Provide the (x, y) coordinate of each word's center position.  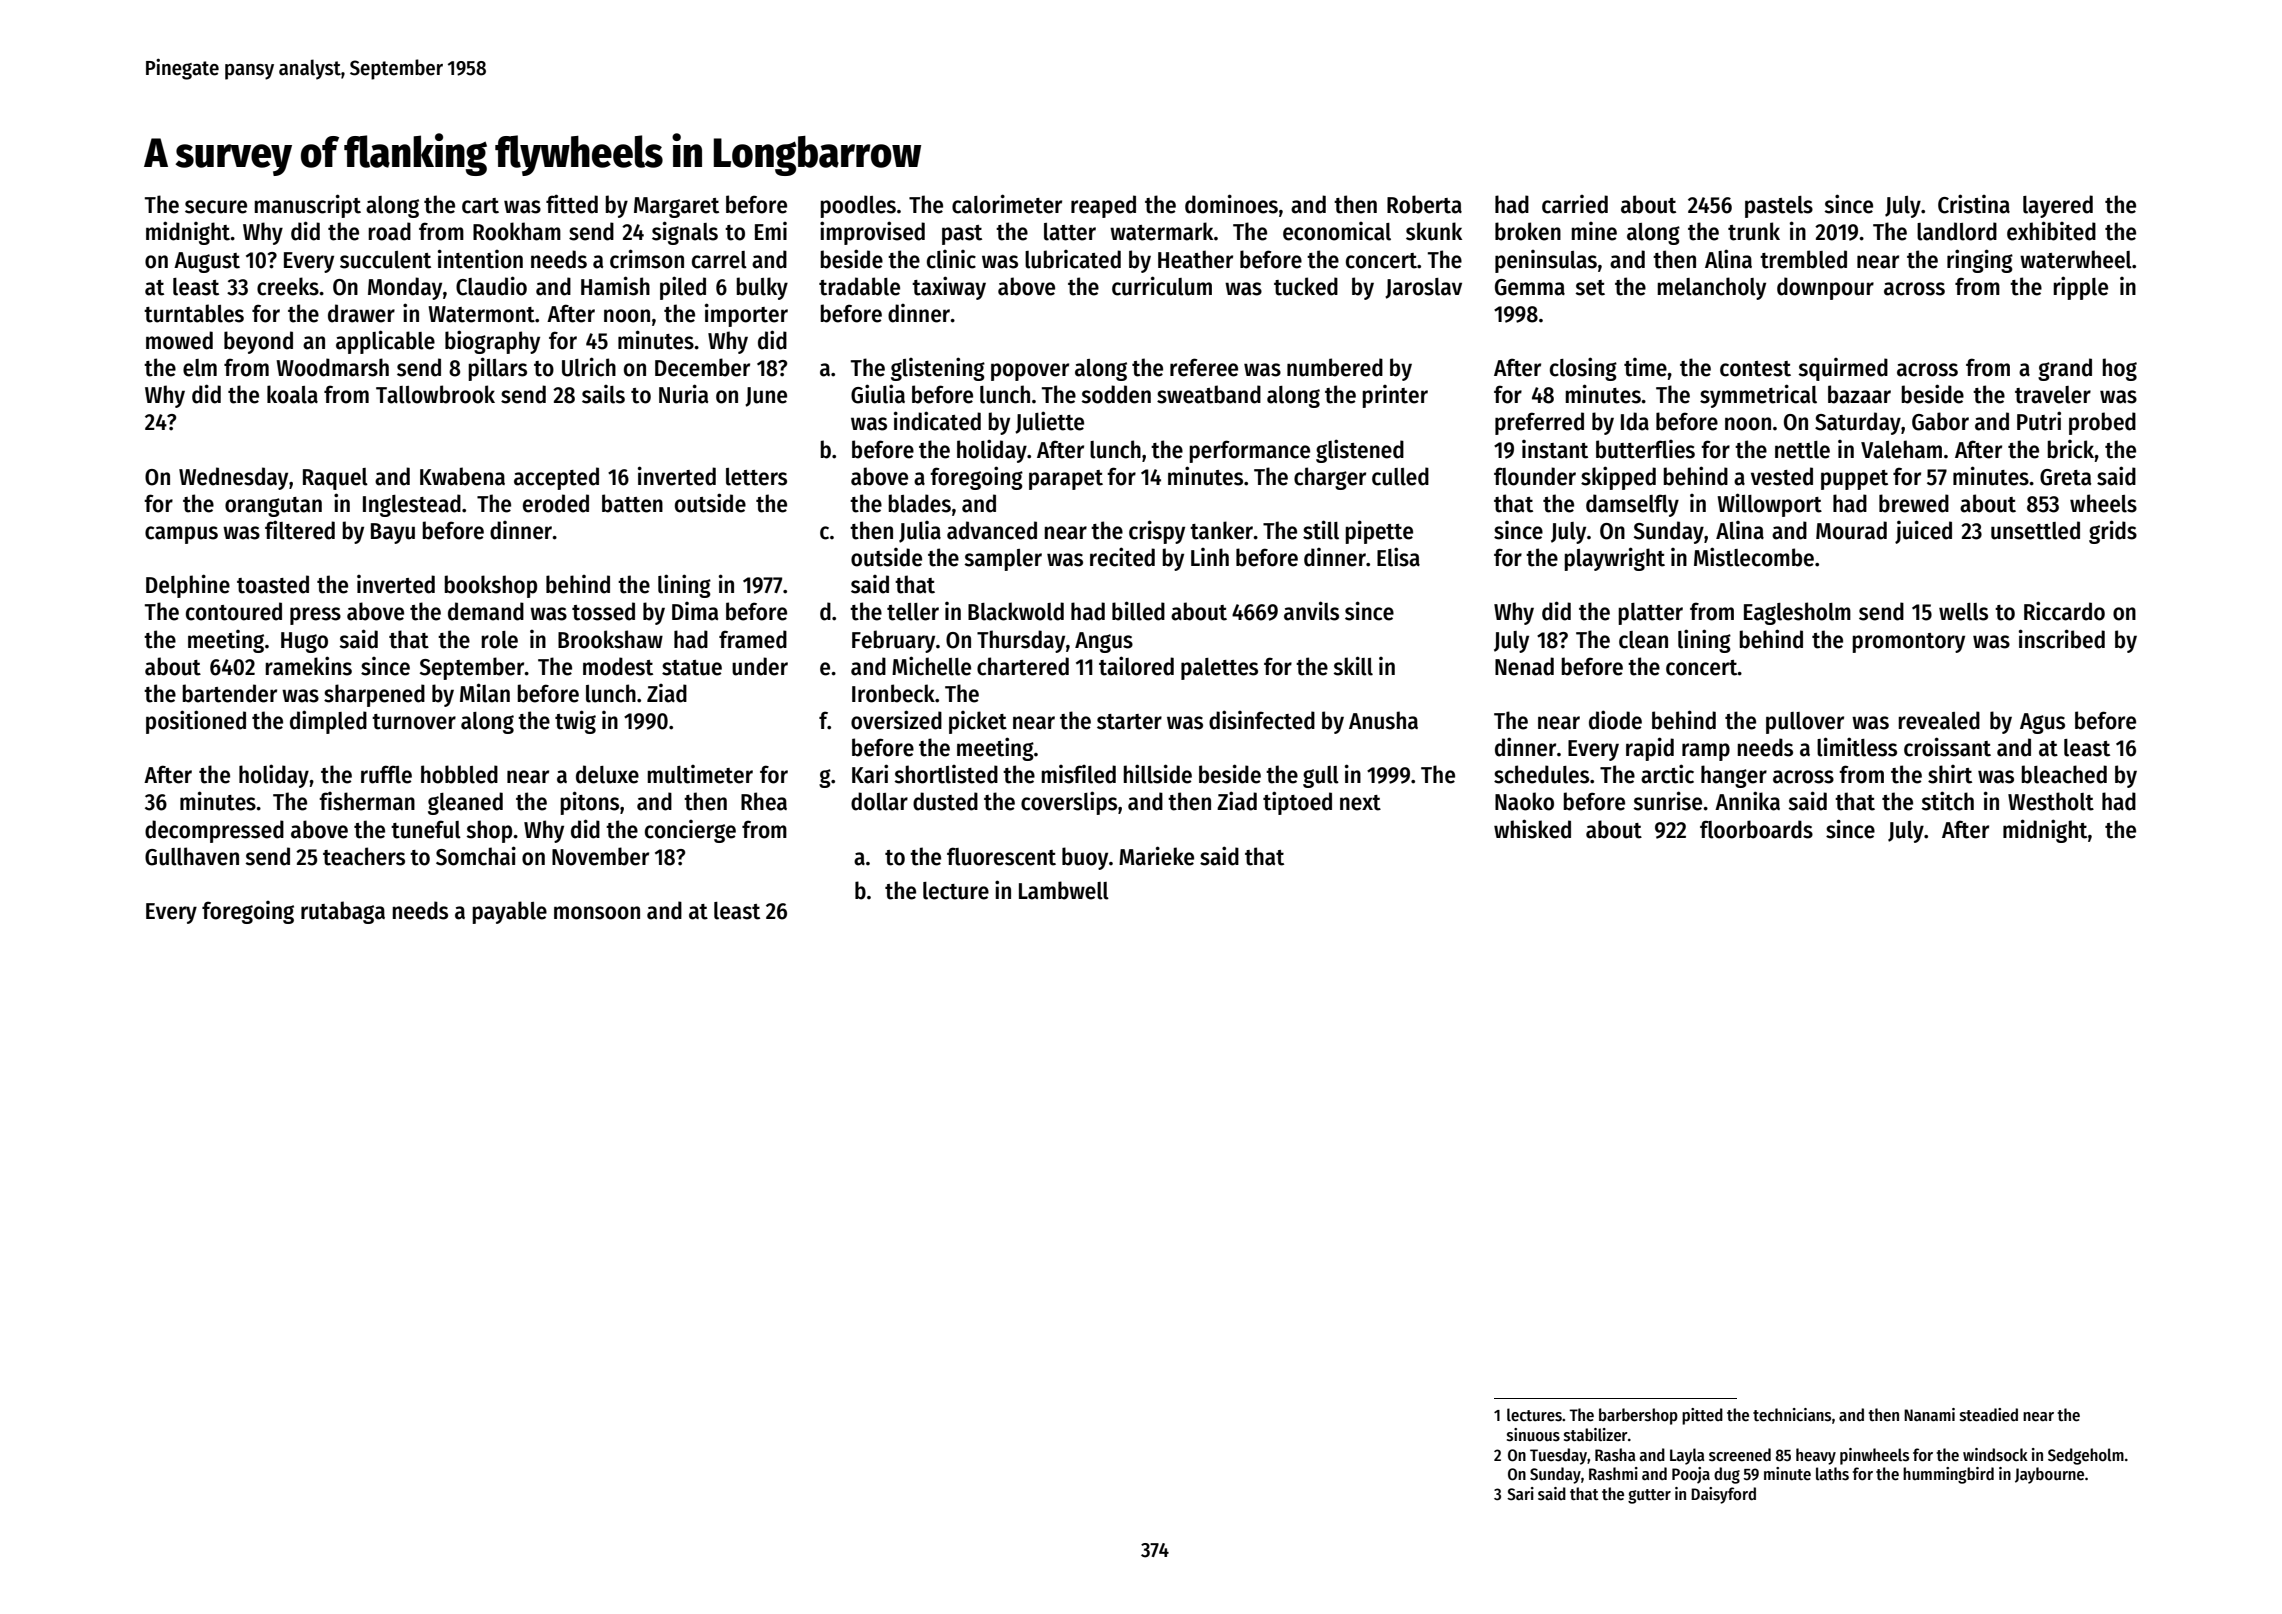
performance (1249, 451)
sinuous (1533, 1435)
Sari (1520, 1494)
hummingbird (1948, 1475)
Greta (2066, 477)
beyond (258, 342)
